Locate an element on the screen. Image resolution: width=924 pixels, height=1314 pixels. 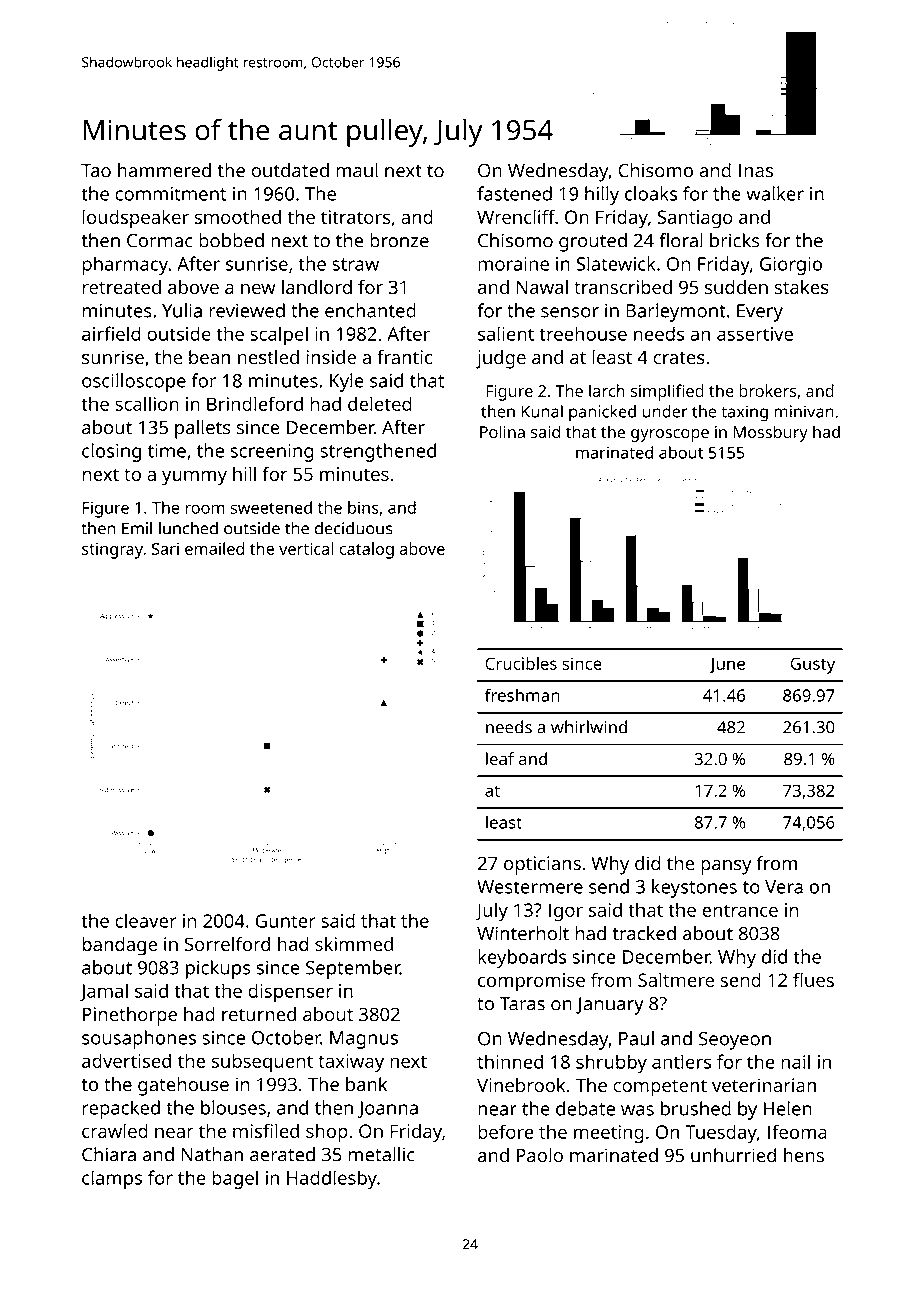
bricks is located at coordinates (735, 240).
